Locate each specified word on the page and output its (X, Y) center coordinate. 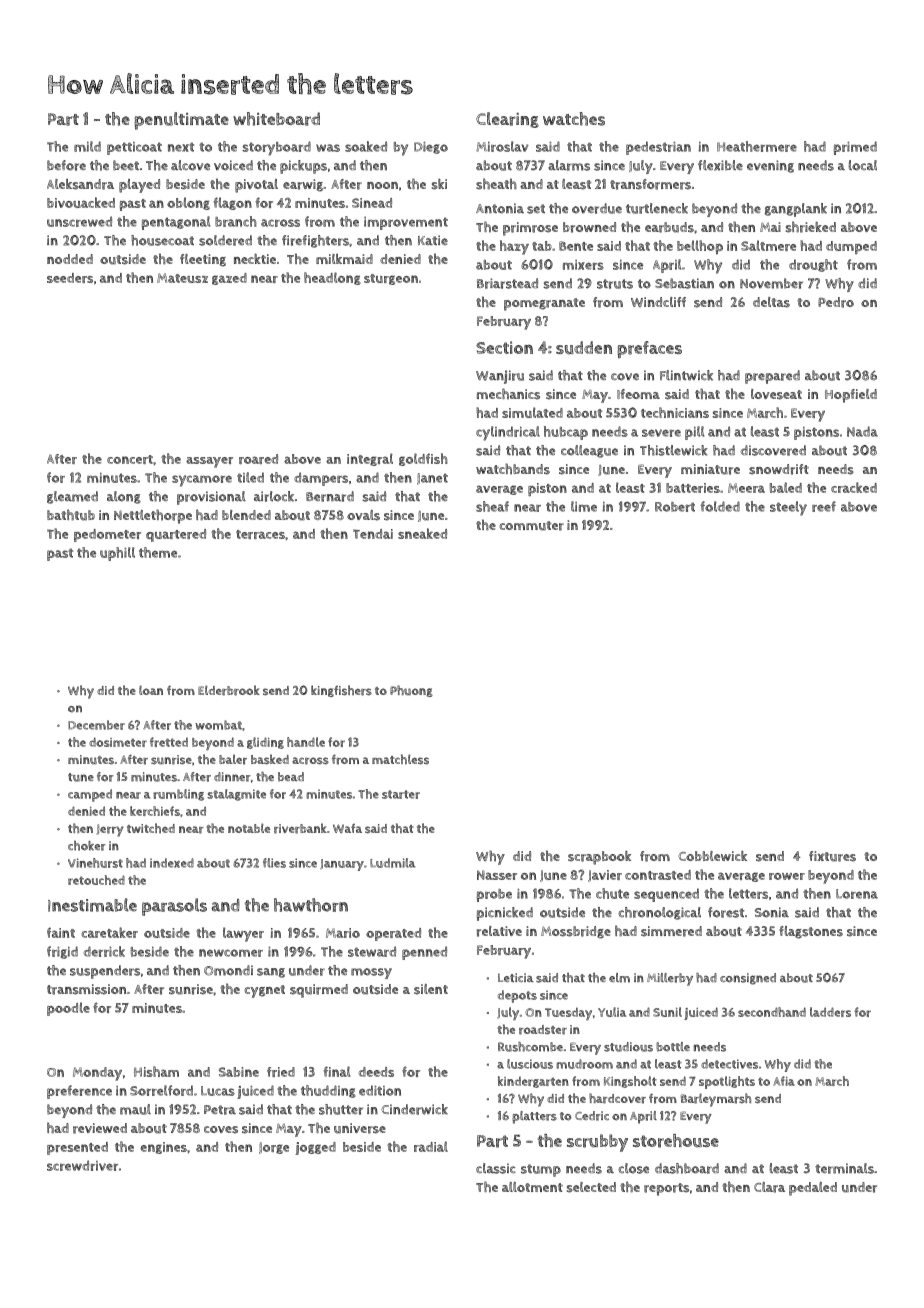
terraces (260, 534)
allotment (532, 1187)
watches (574, 119)
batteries (693, 488)
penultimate (181, 121)
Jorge (274, 1148)
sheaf (492, 506)
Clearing (507, 120)
